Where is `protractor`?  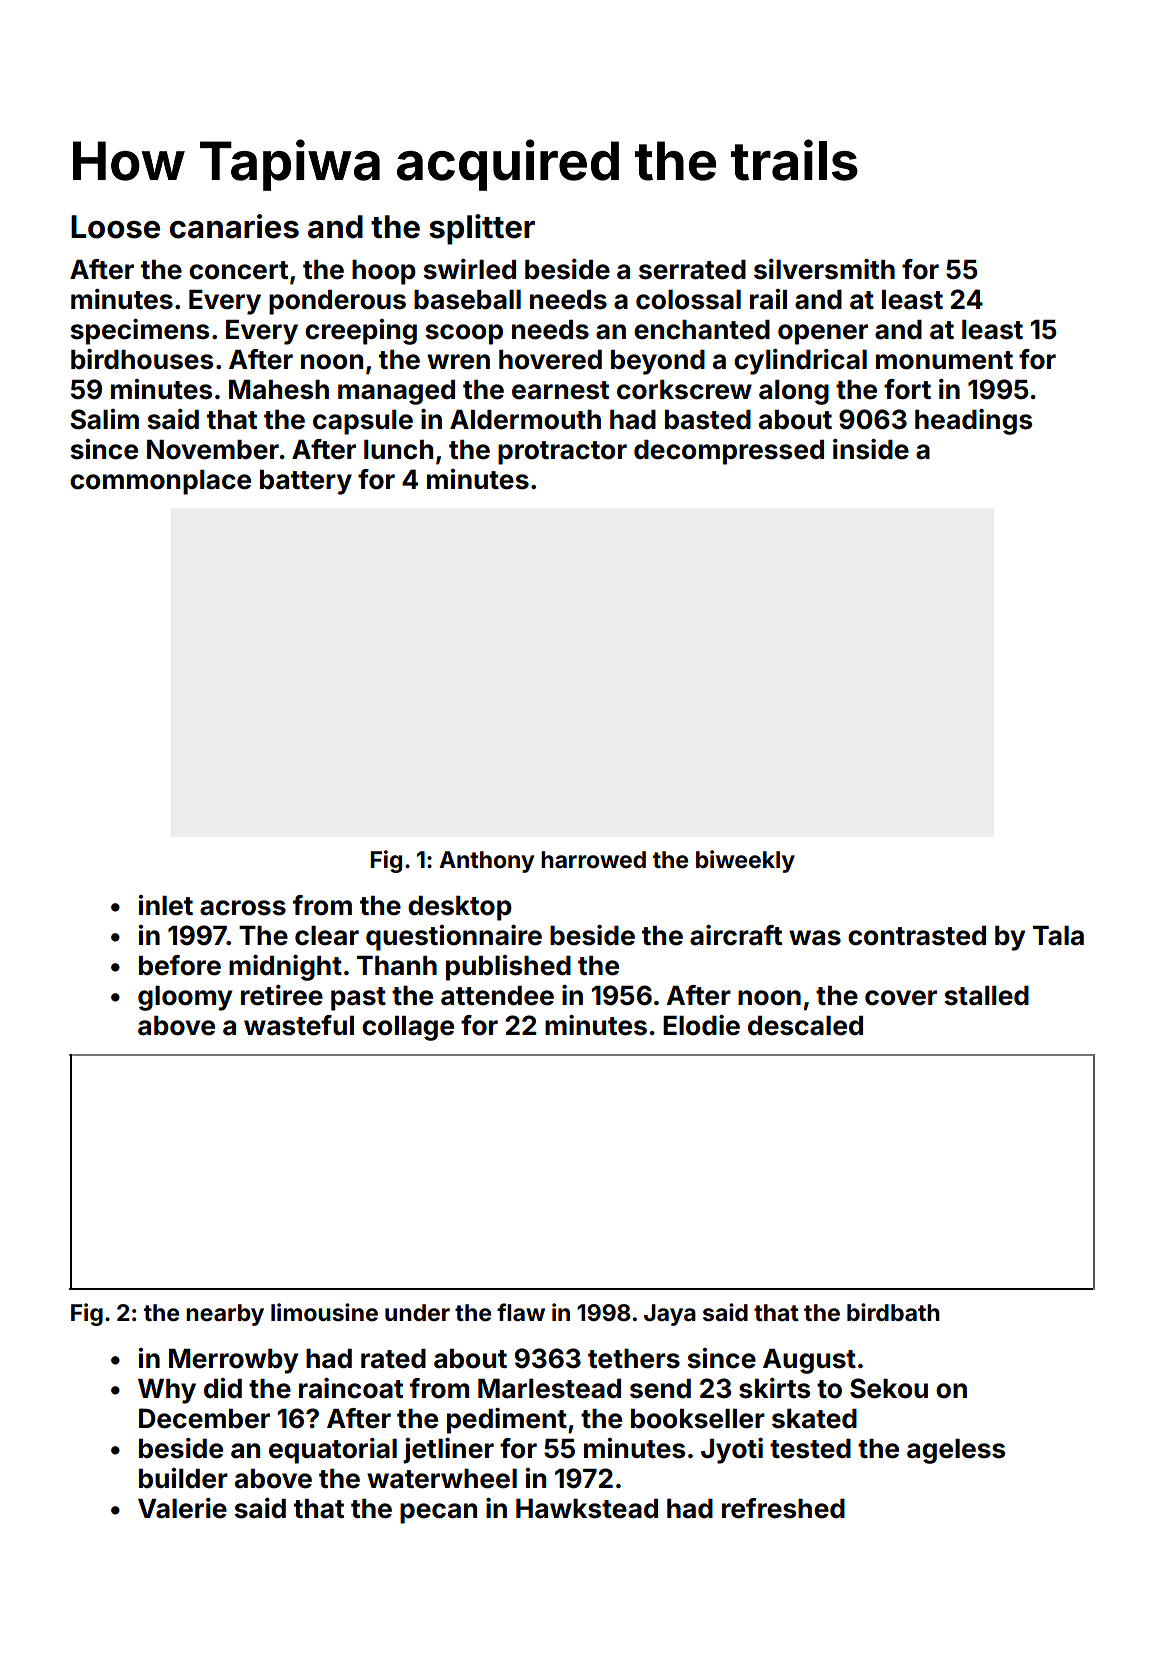 protractor is located at coordinates (562, 453).
